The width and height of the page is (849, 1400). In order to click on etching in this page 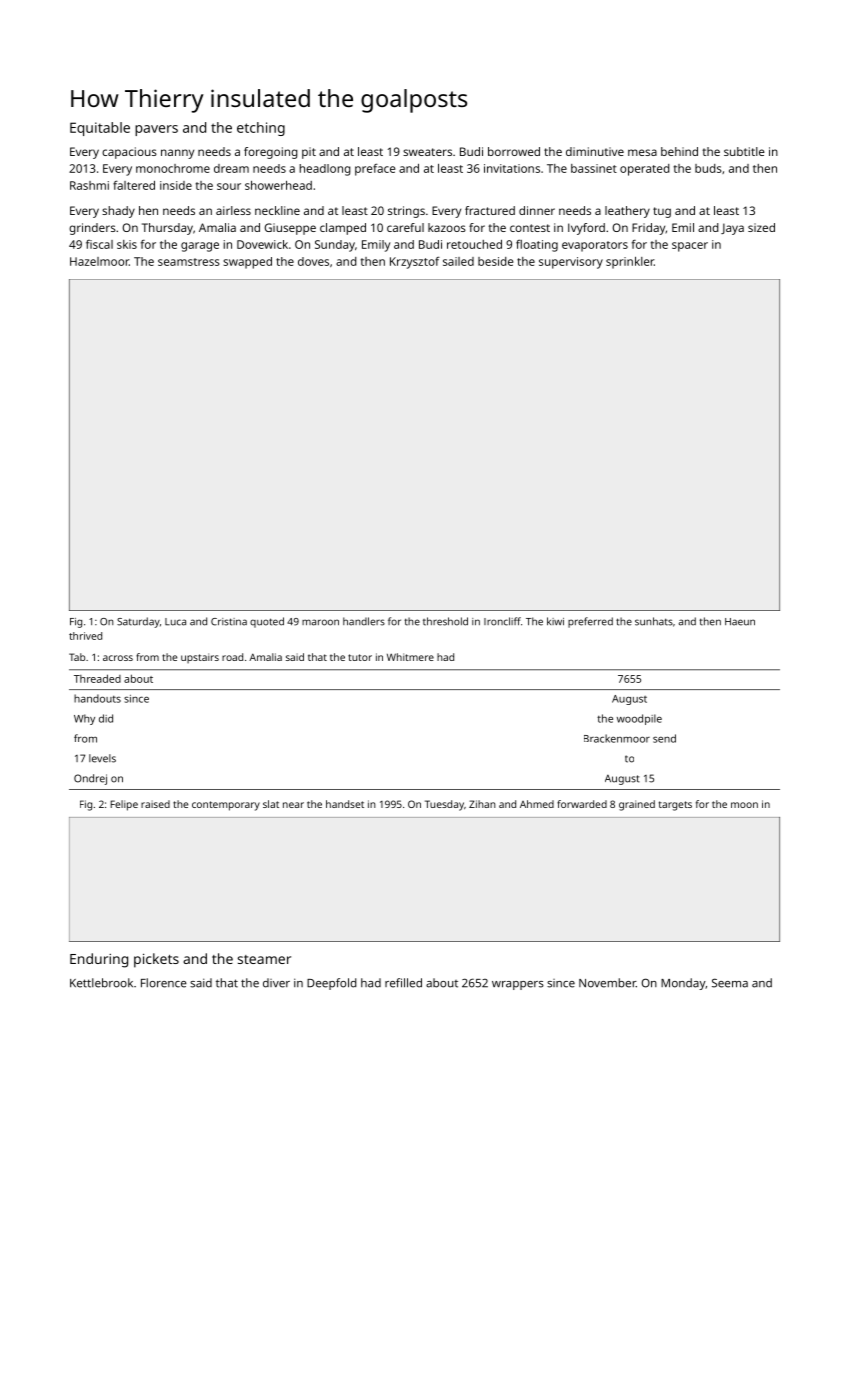, I will do `click(261, 129)`.
